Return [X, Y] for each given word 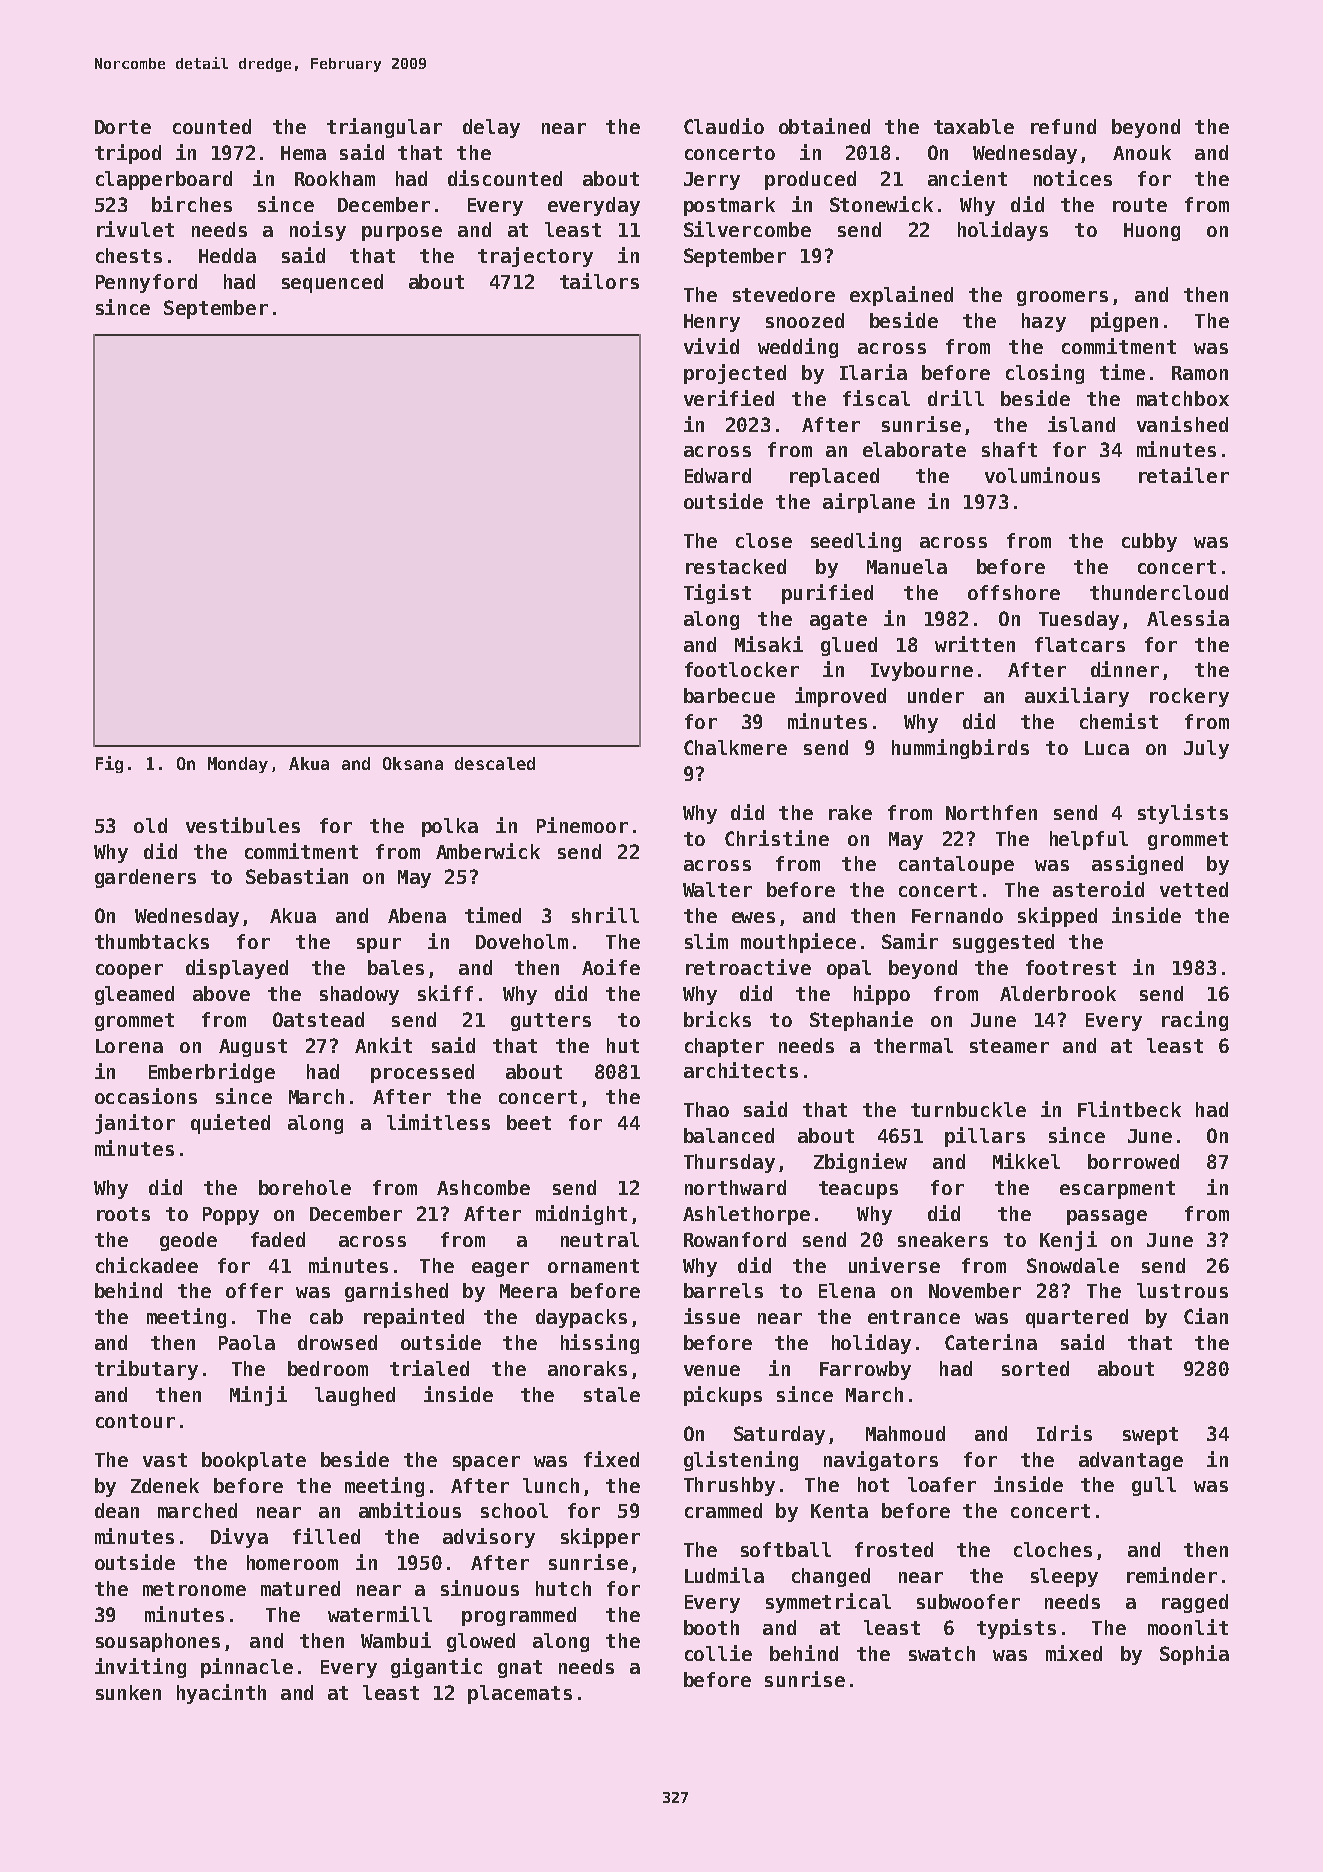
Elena [847, 1290]
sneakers [943, 1239]
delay [491, 128]
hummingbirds [960, 749]
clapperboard [164, 180]
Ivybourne [922, 671]
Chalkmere [735, 747]
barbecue [729, 695]
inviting [140, 1668]
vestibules [243, 825]
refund [1063, 126]
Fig [109, 764]
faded [278, 1239]
